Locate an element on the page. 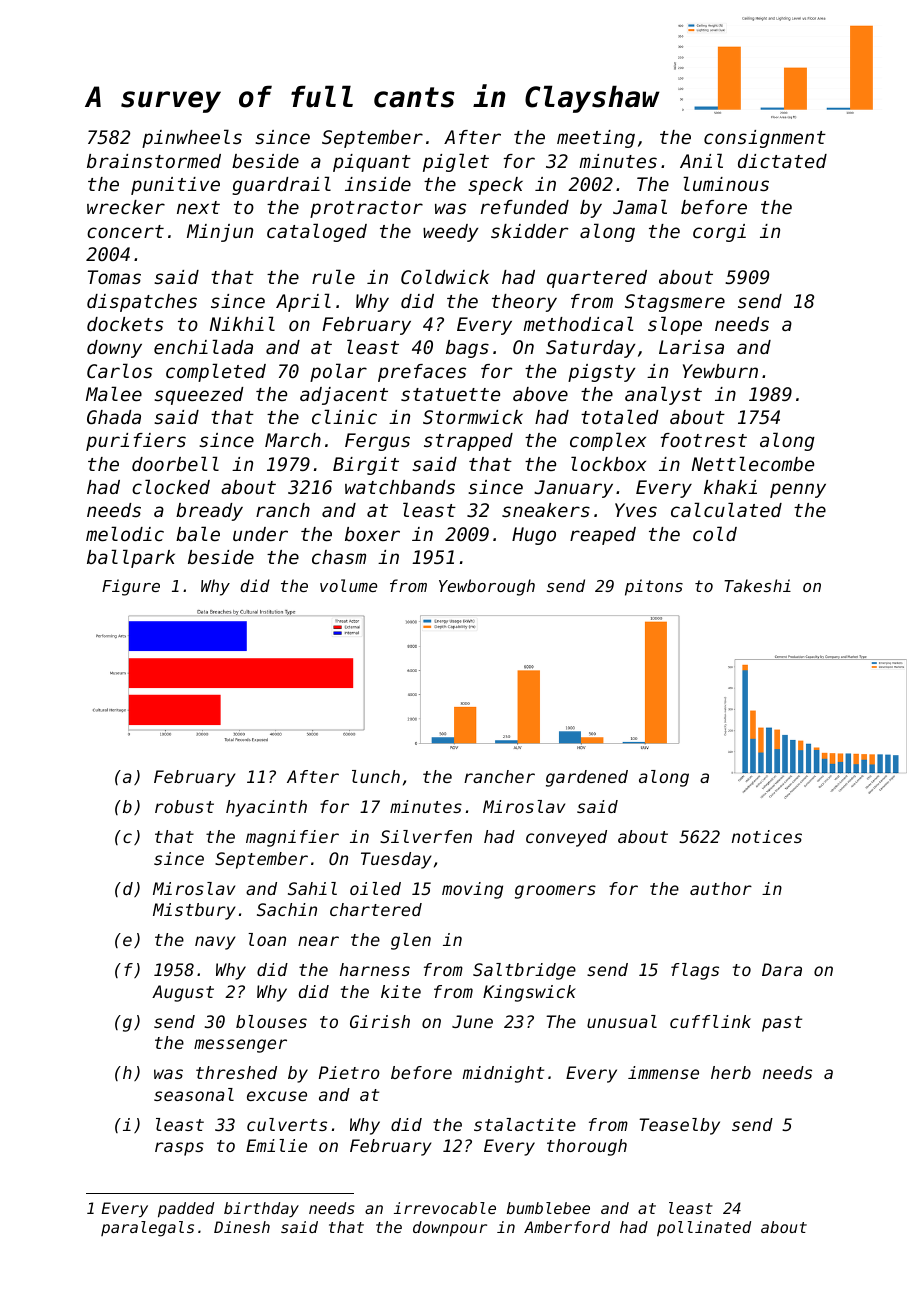 The height and width of the image is (1308, 924). hyacinth is located at coordinates (266, 808).
